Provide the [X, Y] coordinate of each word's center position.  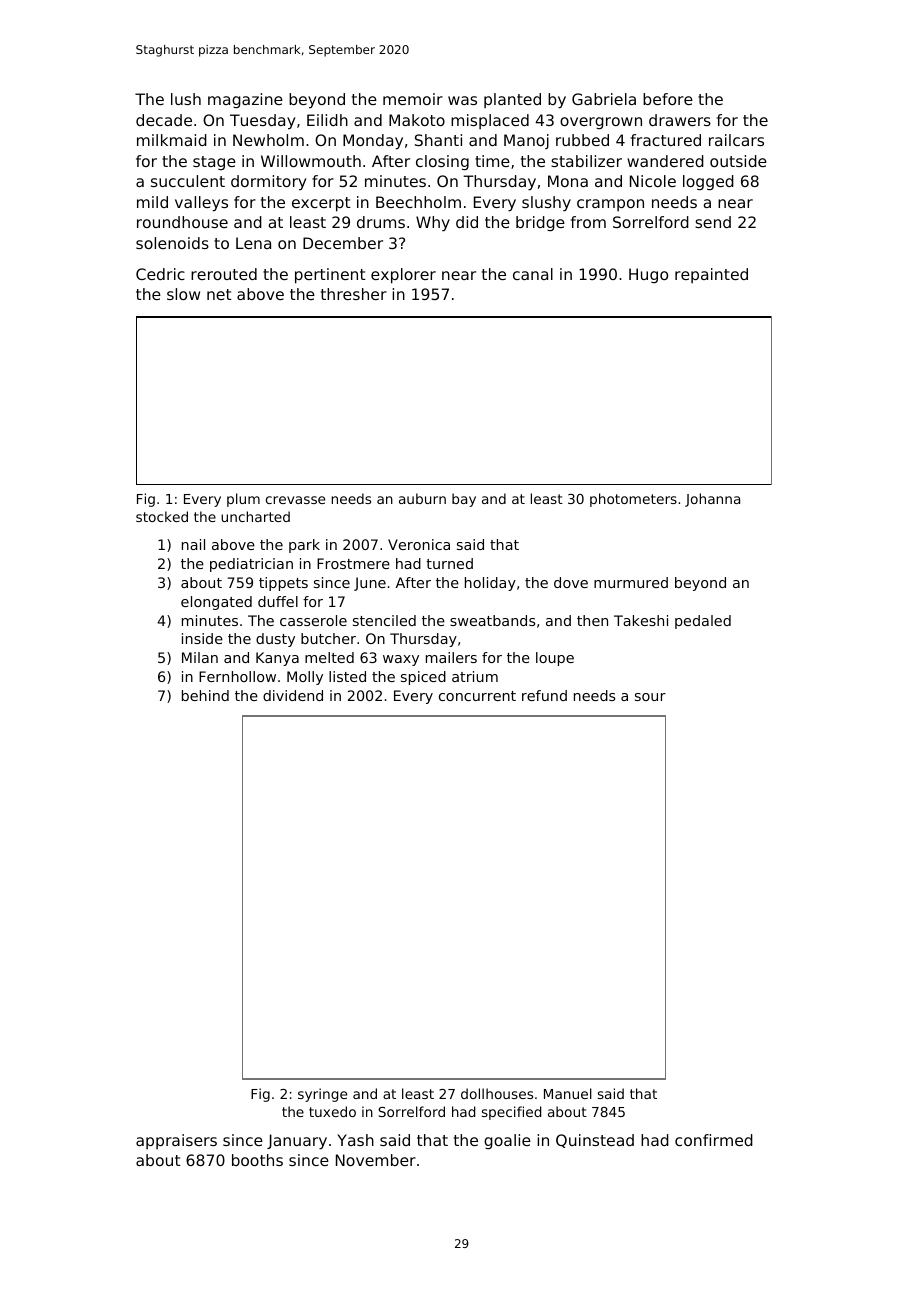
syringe [322, 1095]
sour [650, 697]
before [668, 99]
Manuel [568, 1093]
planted [512, 100]
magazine [245, 100]
